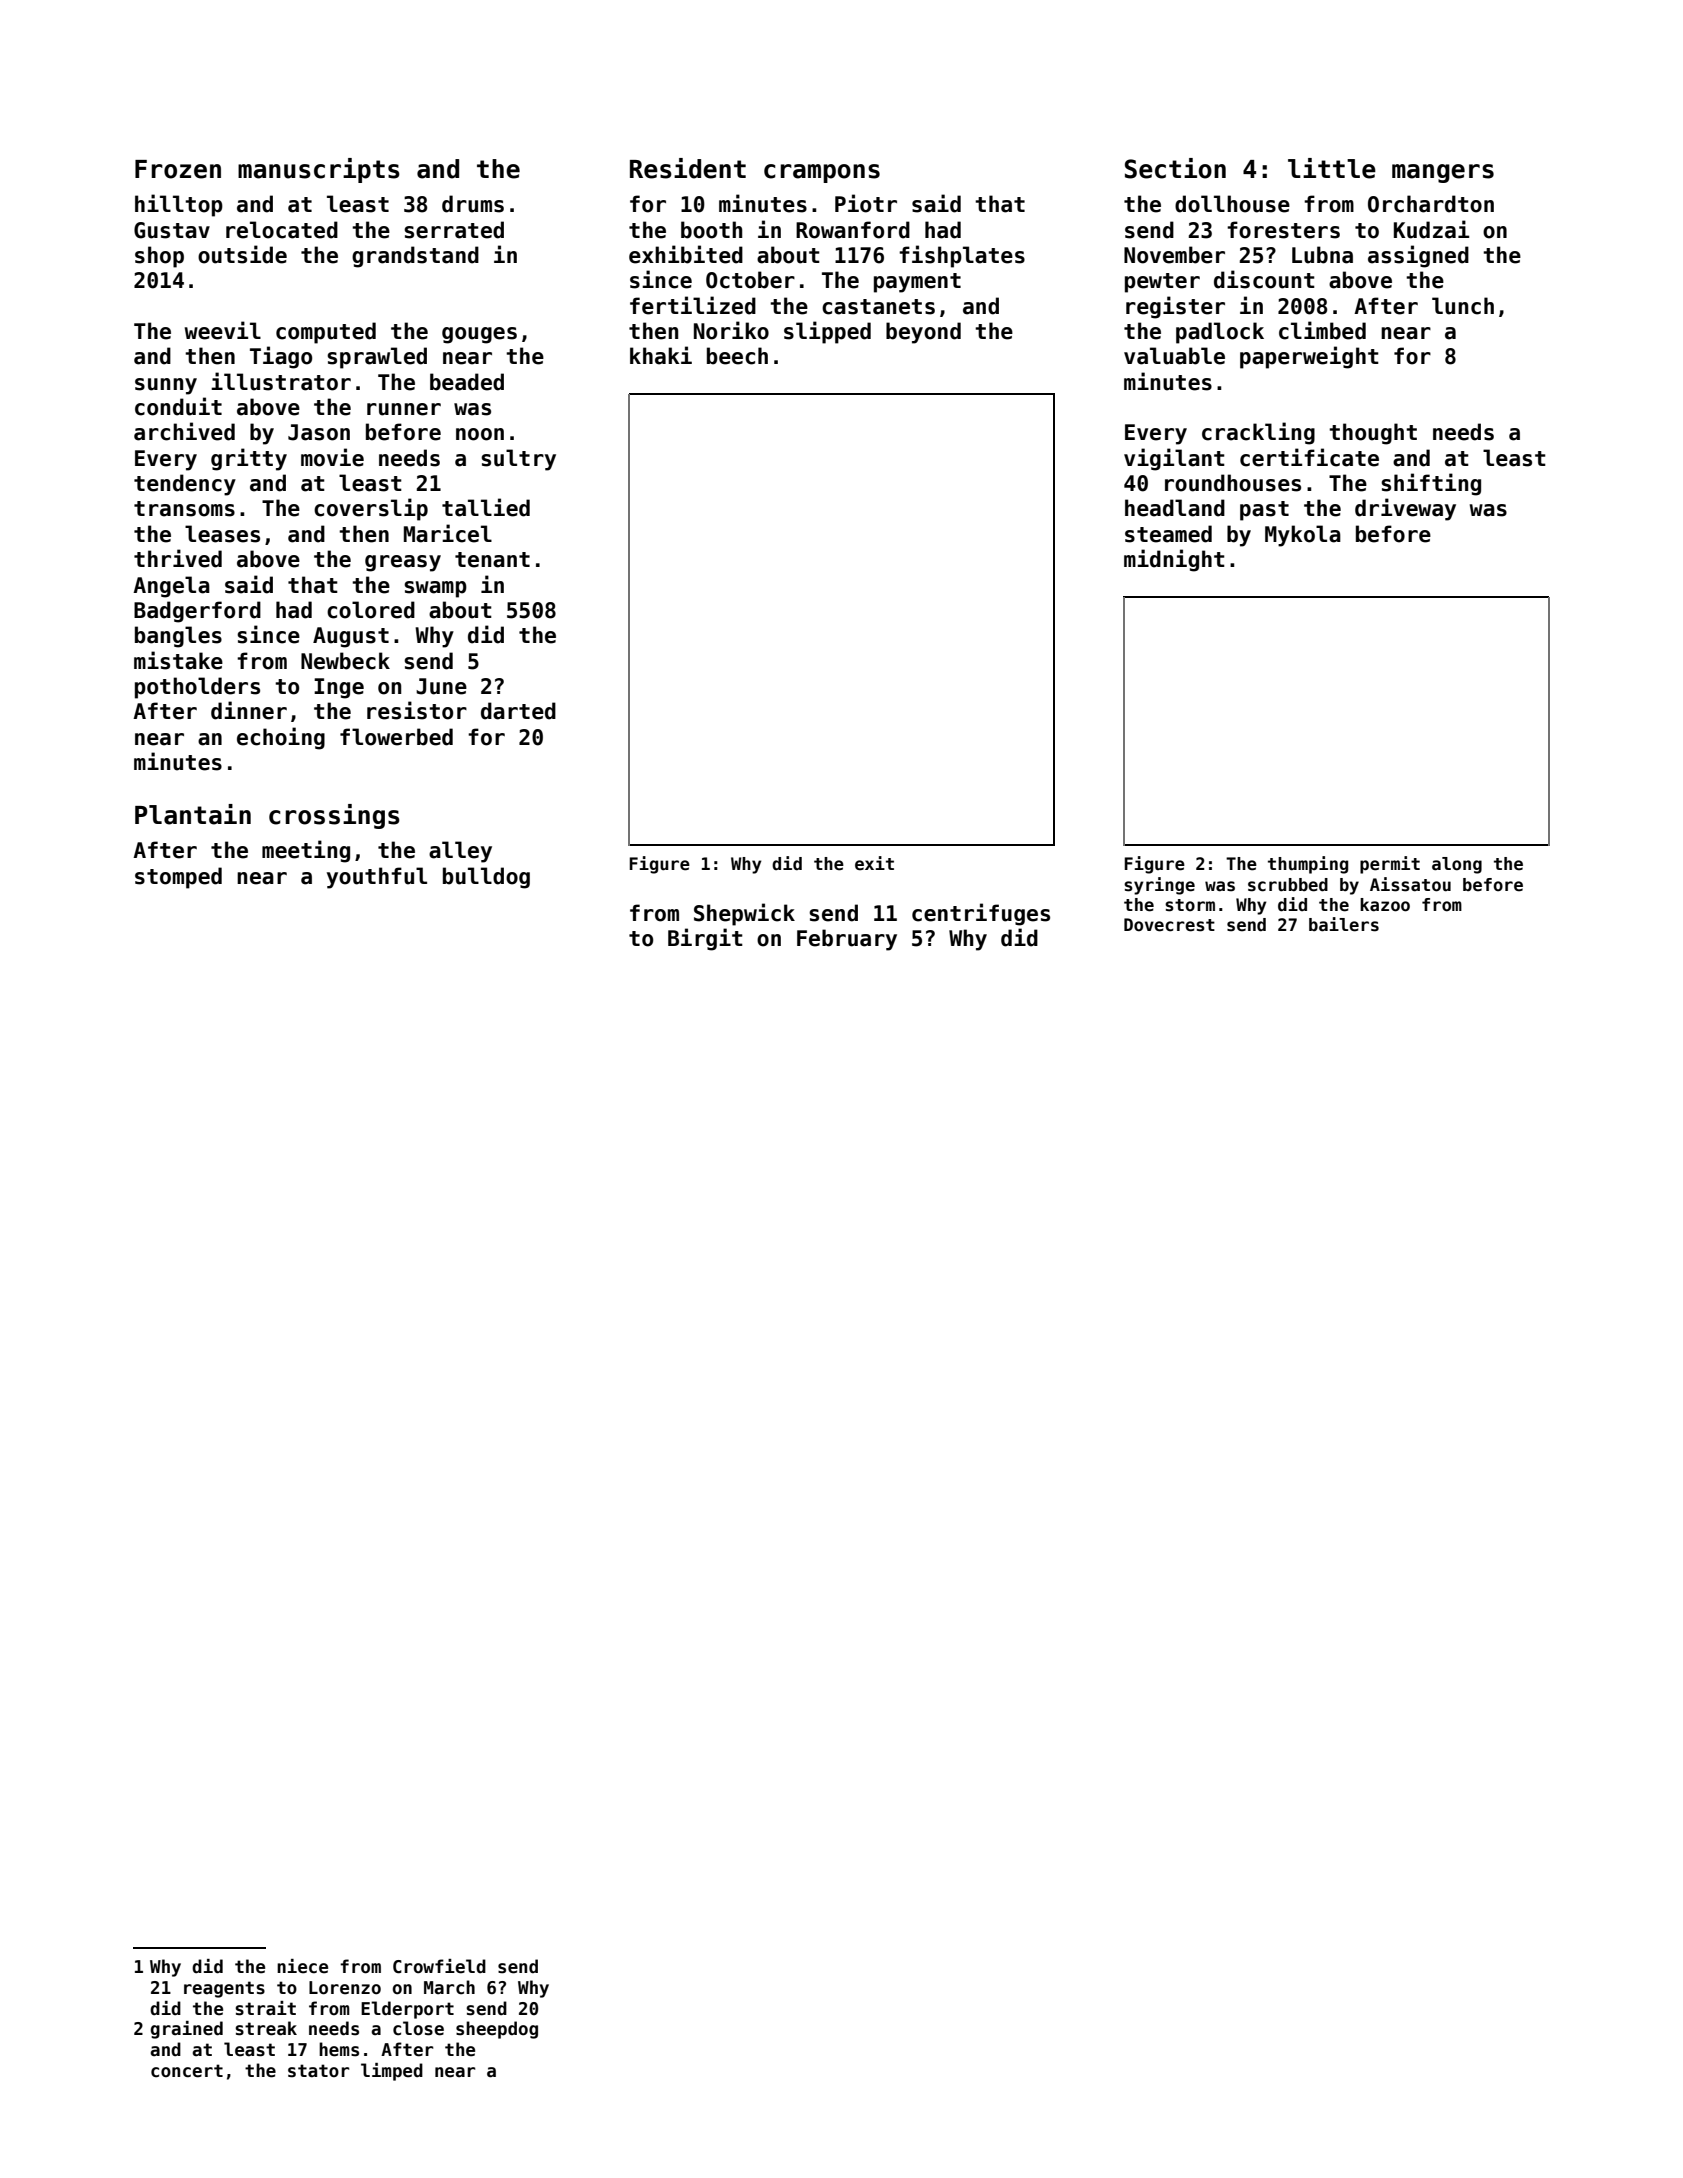  I want to click on bailers, so click(1344, 924).
